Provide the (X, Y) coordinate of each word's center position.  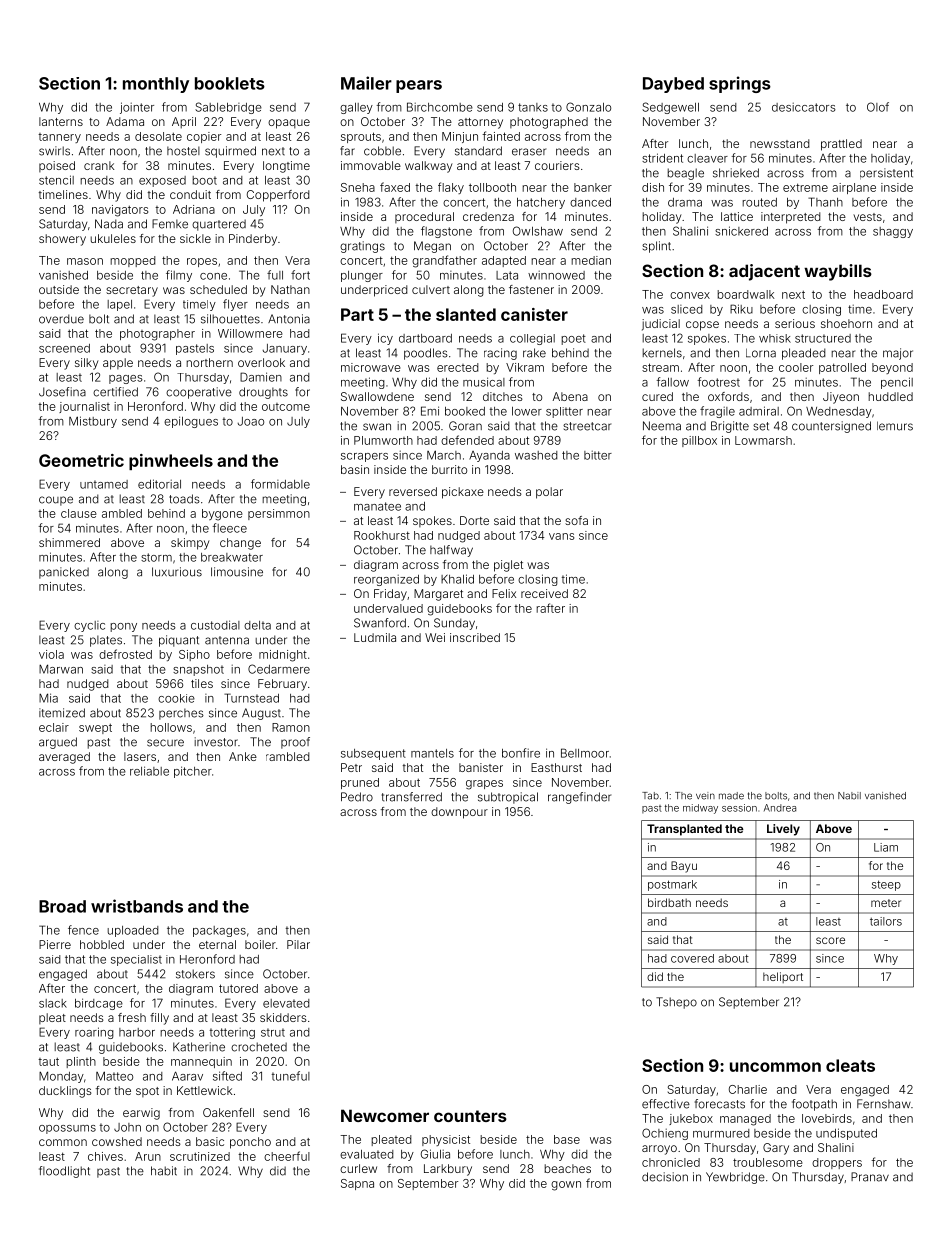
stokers (195, 974)
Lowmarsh (763, 440)
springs (740, 84)
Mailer (366, 83)
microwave (371, 367)
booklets (230, 83)
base (567, 1139)
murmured (721, 1133)
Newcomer (385, 1115)
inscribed (475, 637)
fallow (673, 382)
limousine (237, 572)
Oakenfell (228, 1112)
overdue (61, 319)
